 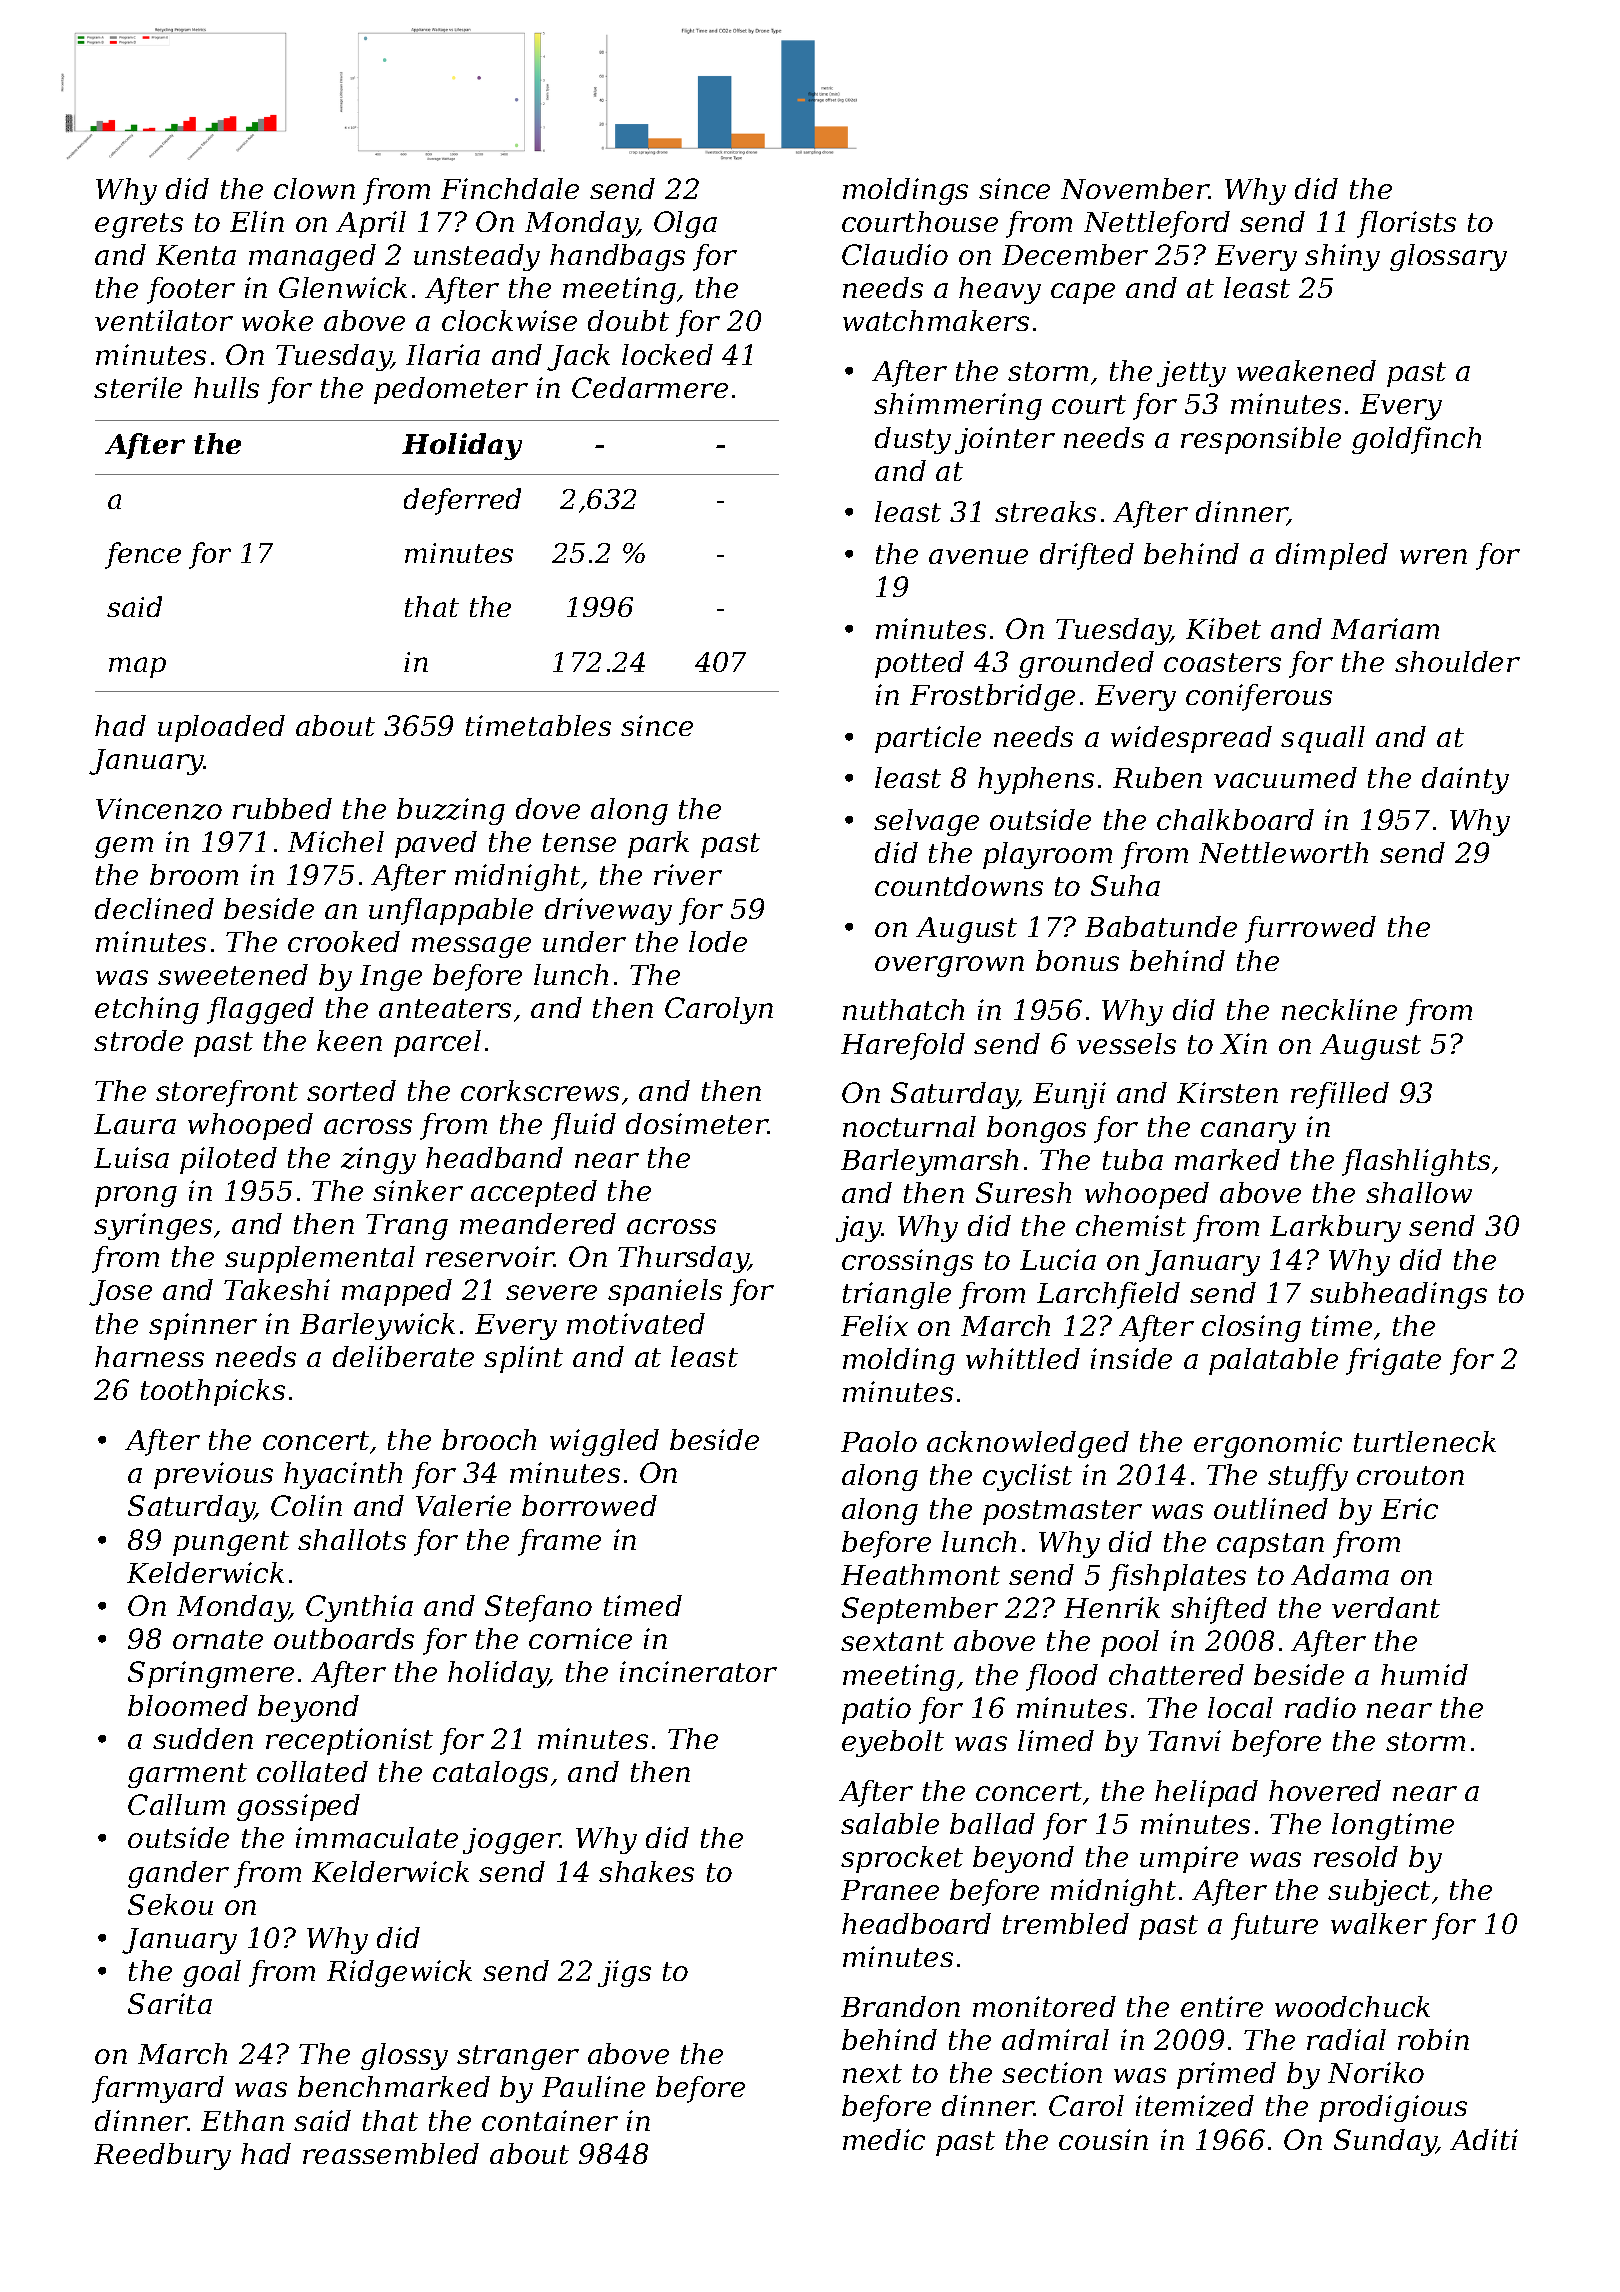 What do you see at coordinates (909, 1126) in the page?
I see `nocturnal` at bounding box center [909, 1126].
